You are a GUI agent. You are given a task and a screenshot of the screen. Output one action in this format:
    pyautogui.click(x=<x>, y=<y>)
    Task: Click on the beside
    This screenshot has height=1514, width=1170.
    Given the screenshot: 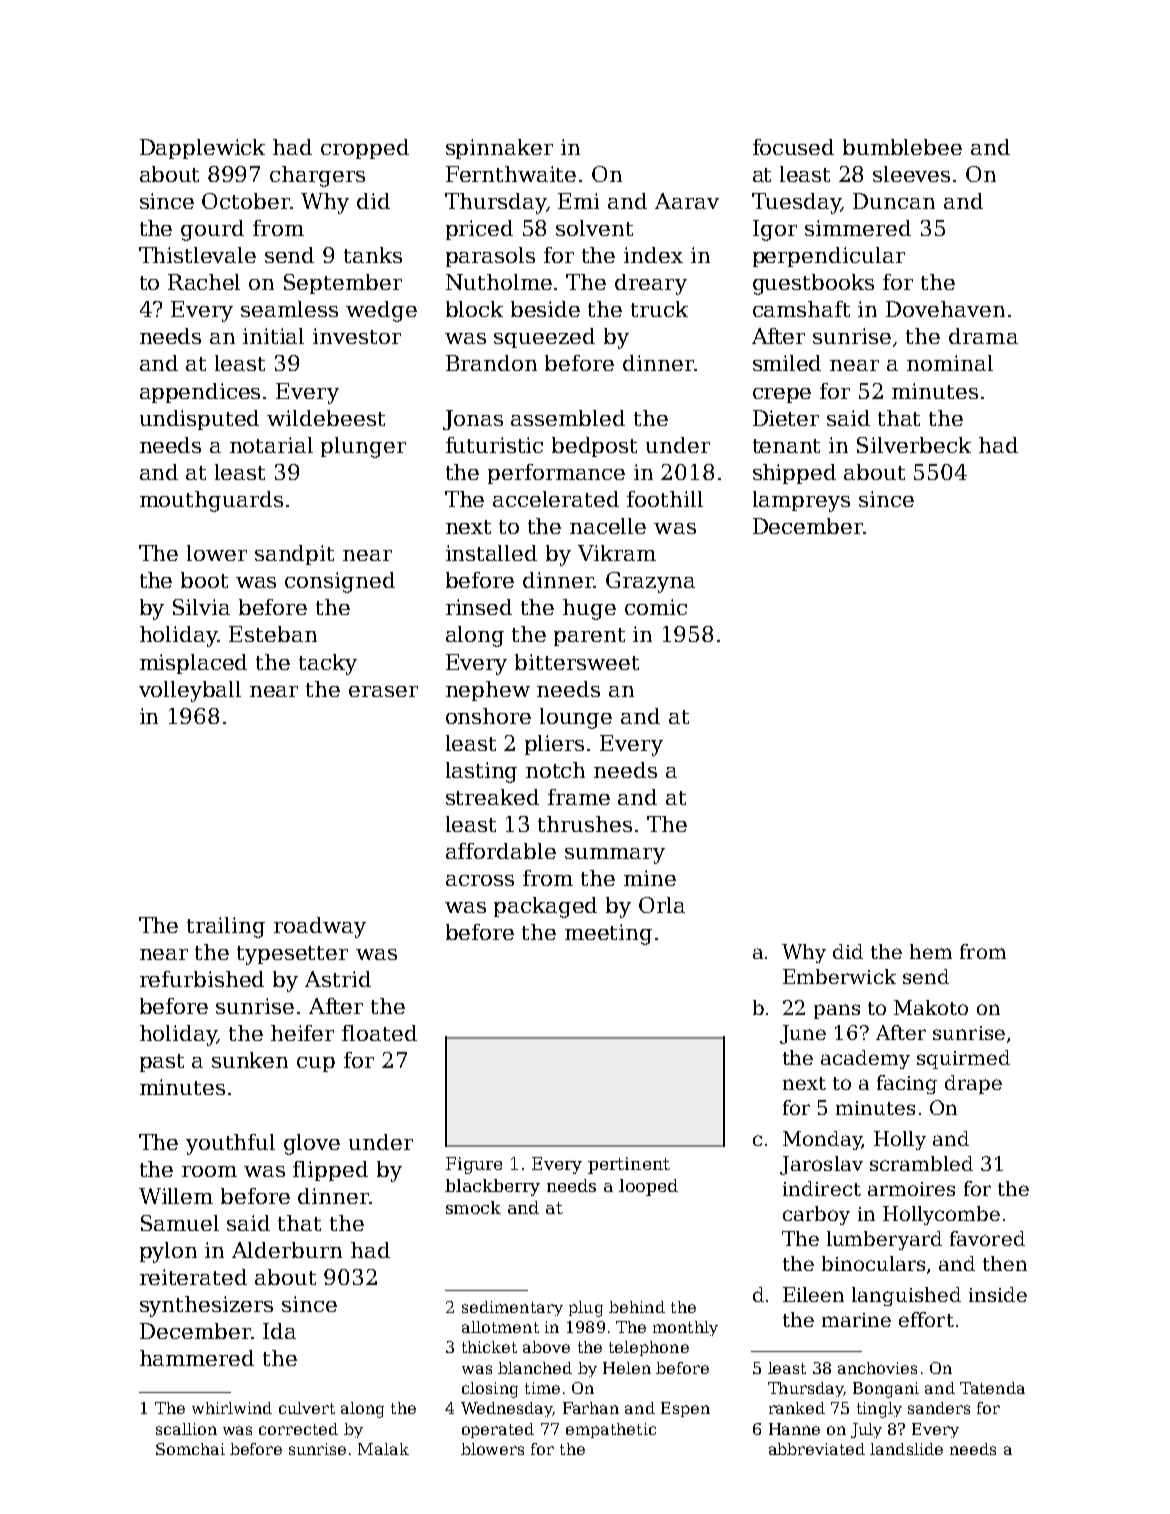 What is the action you would take?
    pyautogui.click(x=545, y=309)
